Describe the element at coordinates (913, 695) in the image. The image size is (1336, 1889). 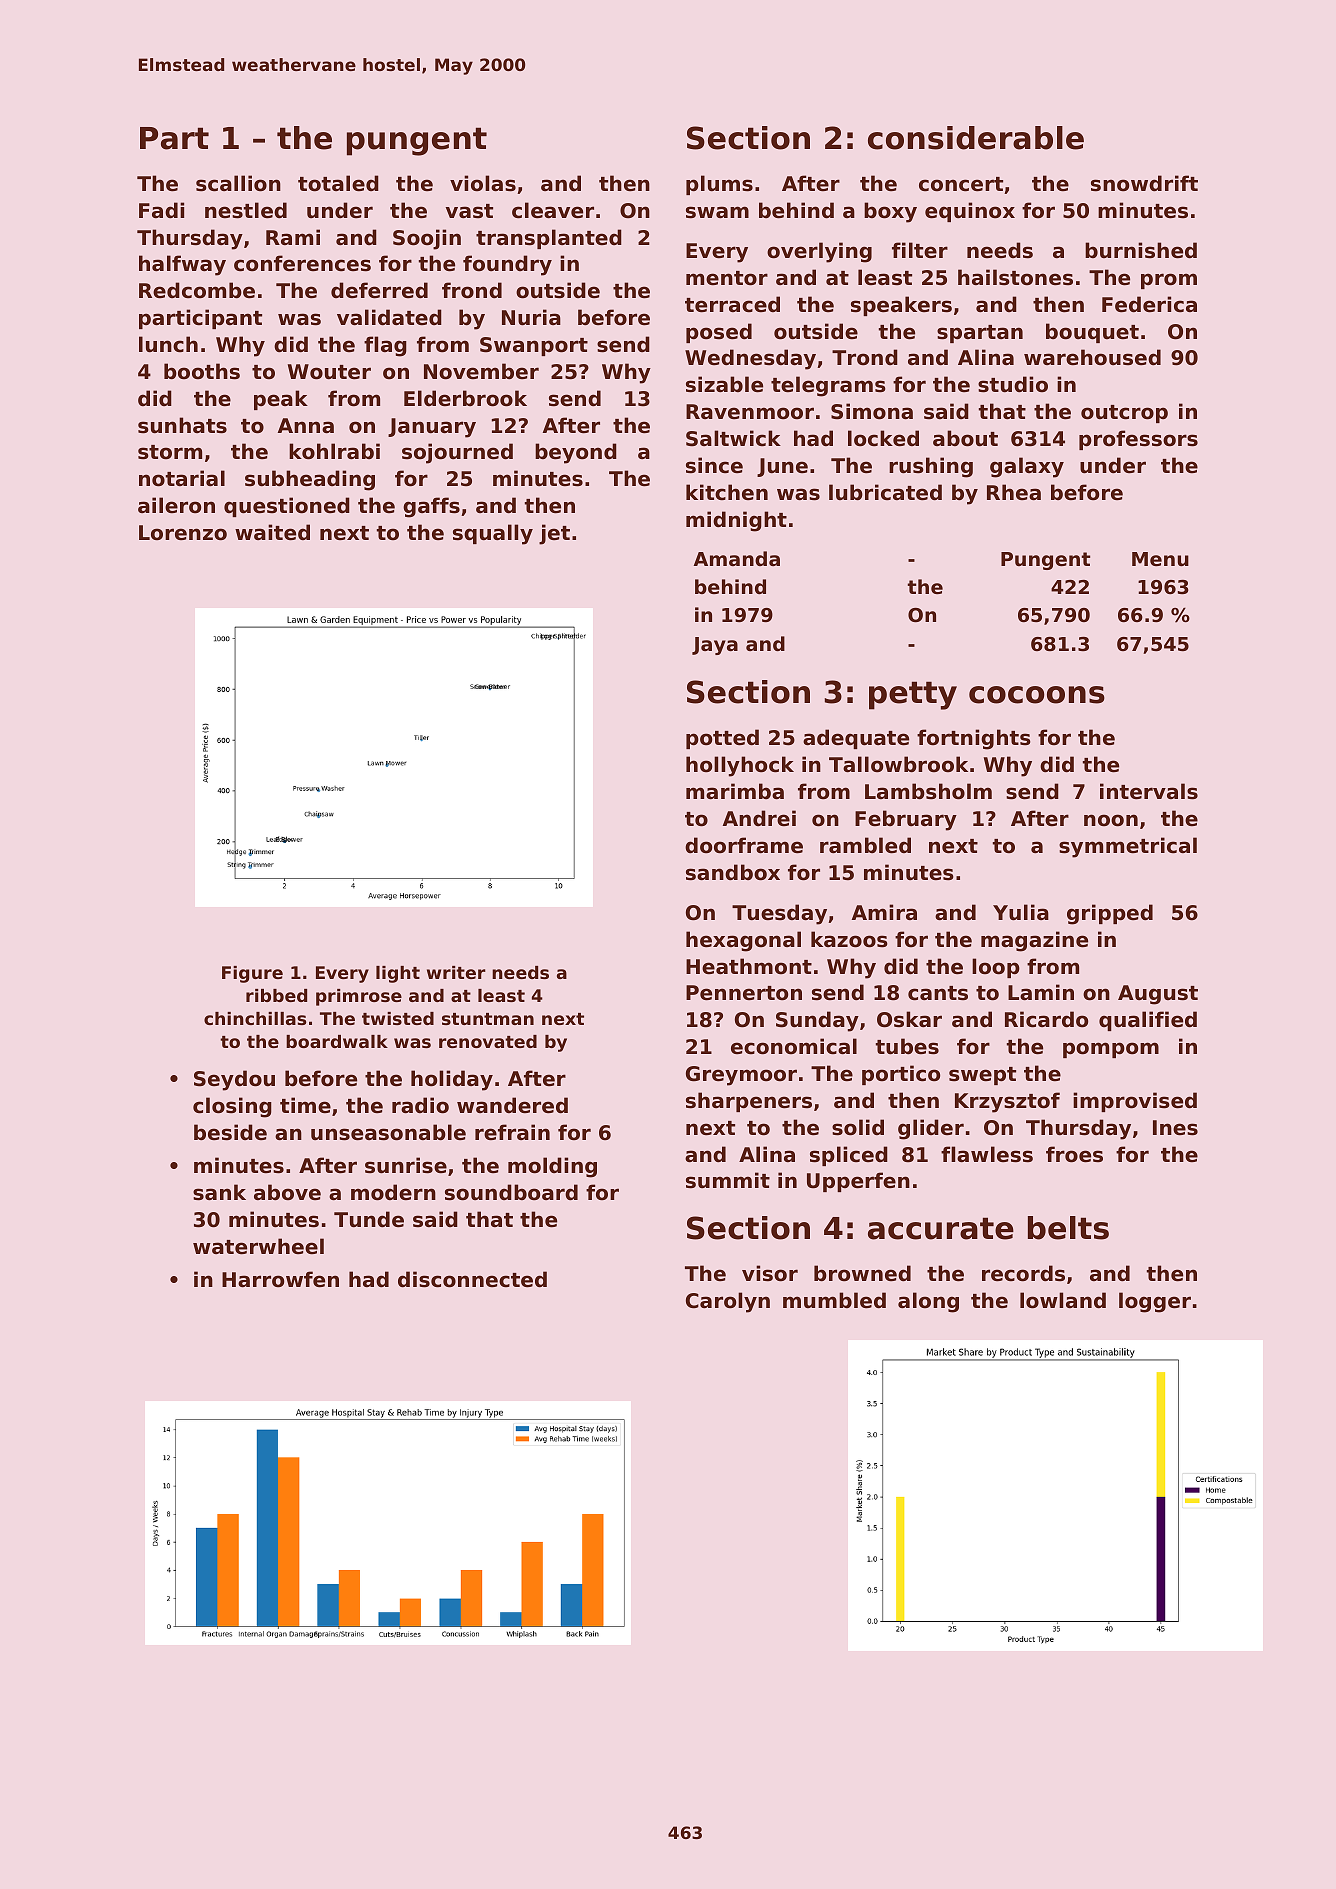
I see `petty` at that location.
